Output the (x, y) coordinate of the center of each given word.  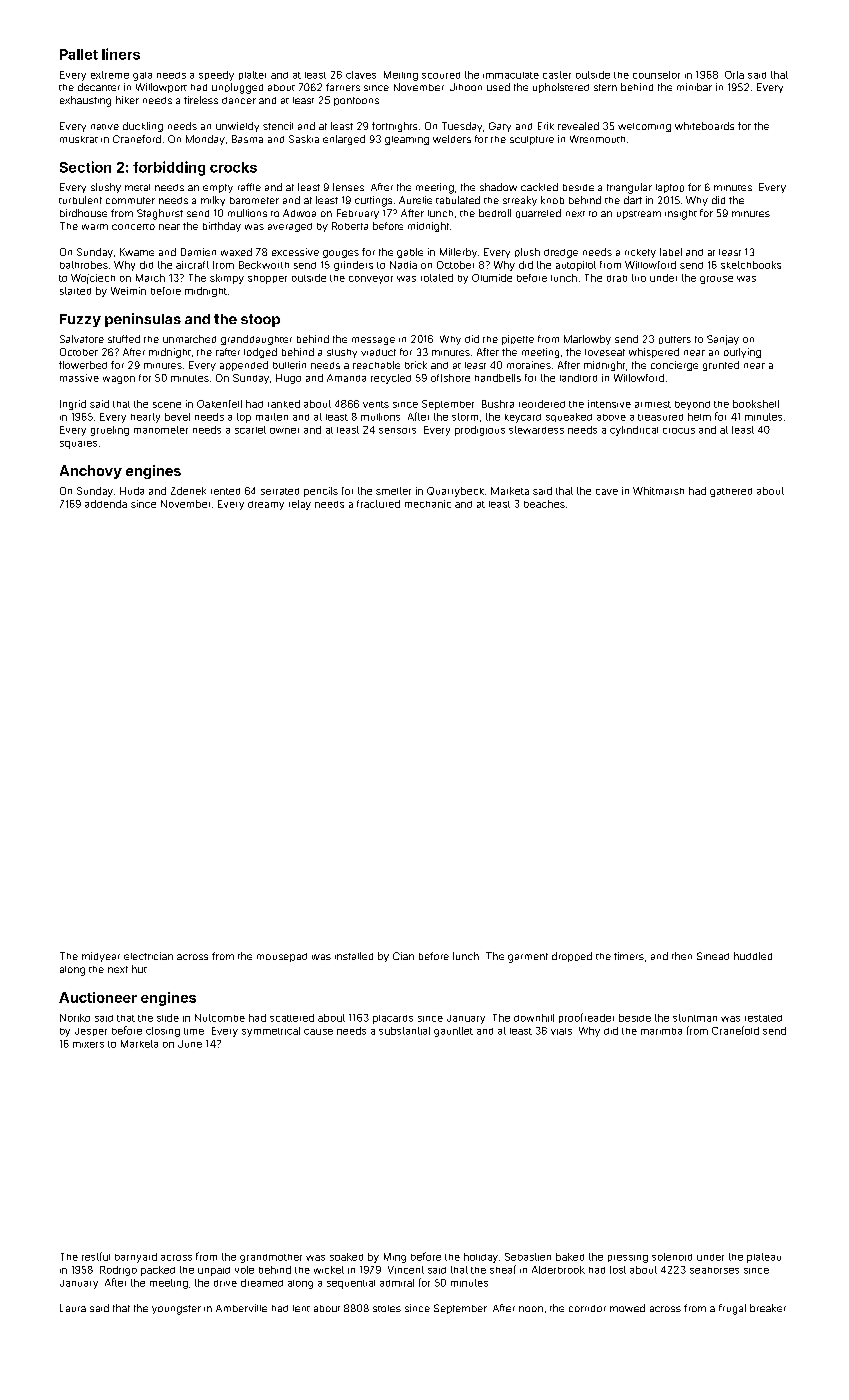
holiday (481, 1258)
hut (139, 969)
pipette (518, 340)
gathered (731, 492)
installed (354, 956)
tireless (201, 100)
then (682, 956)
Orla (734, 75)
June (190, 1044)
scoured (441, 75)
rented (225, 491)
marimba (661, 1031)
